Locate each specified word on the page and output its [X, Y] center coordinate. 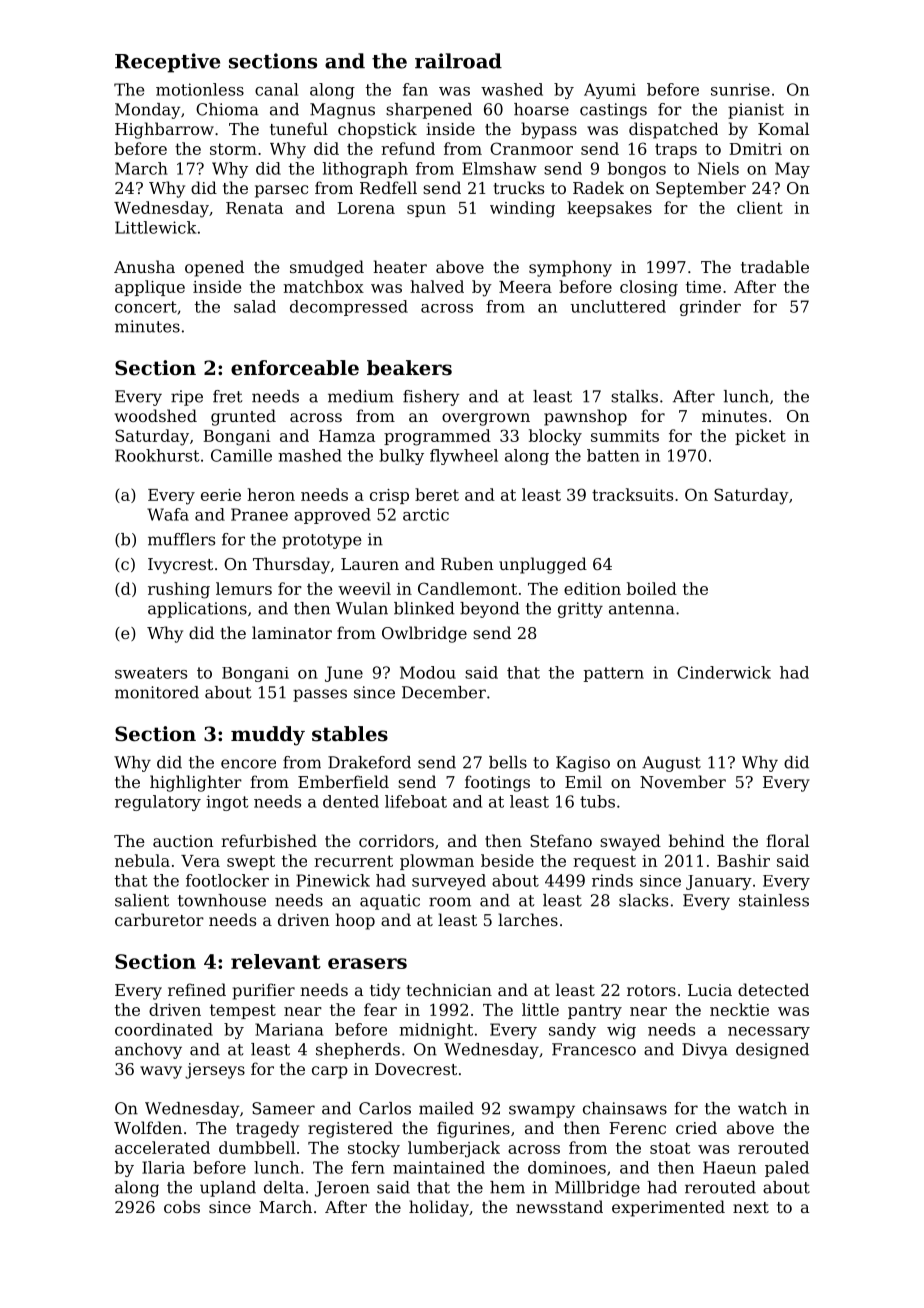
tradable [775, 266]
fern [368, 1167]
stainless [774, 900]
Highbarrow [164, 130]
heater [400, 266]
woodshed [156, 415]
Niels [718, 168]
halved [437, 286]
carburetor [159, 919]
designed [772, 1051]
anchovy [148, 1051]
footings [497, 783]
